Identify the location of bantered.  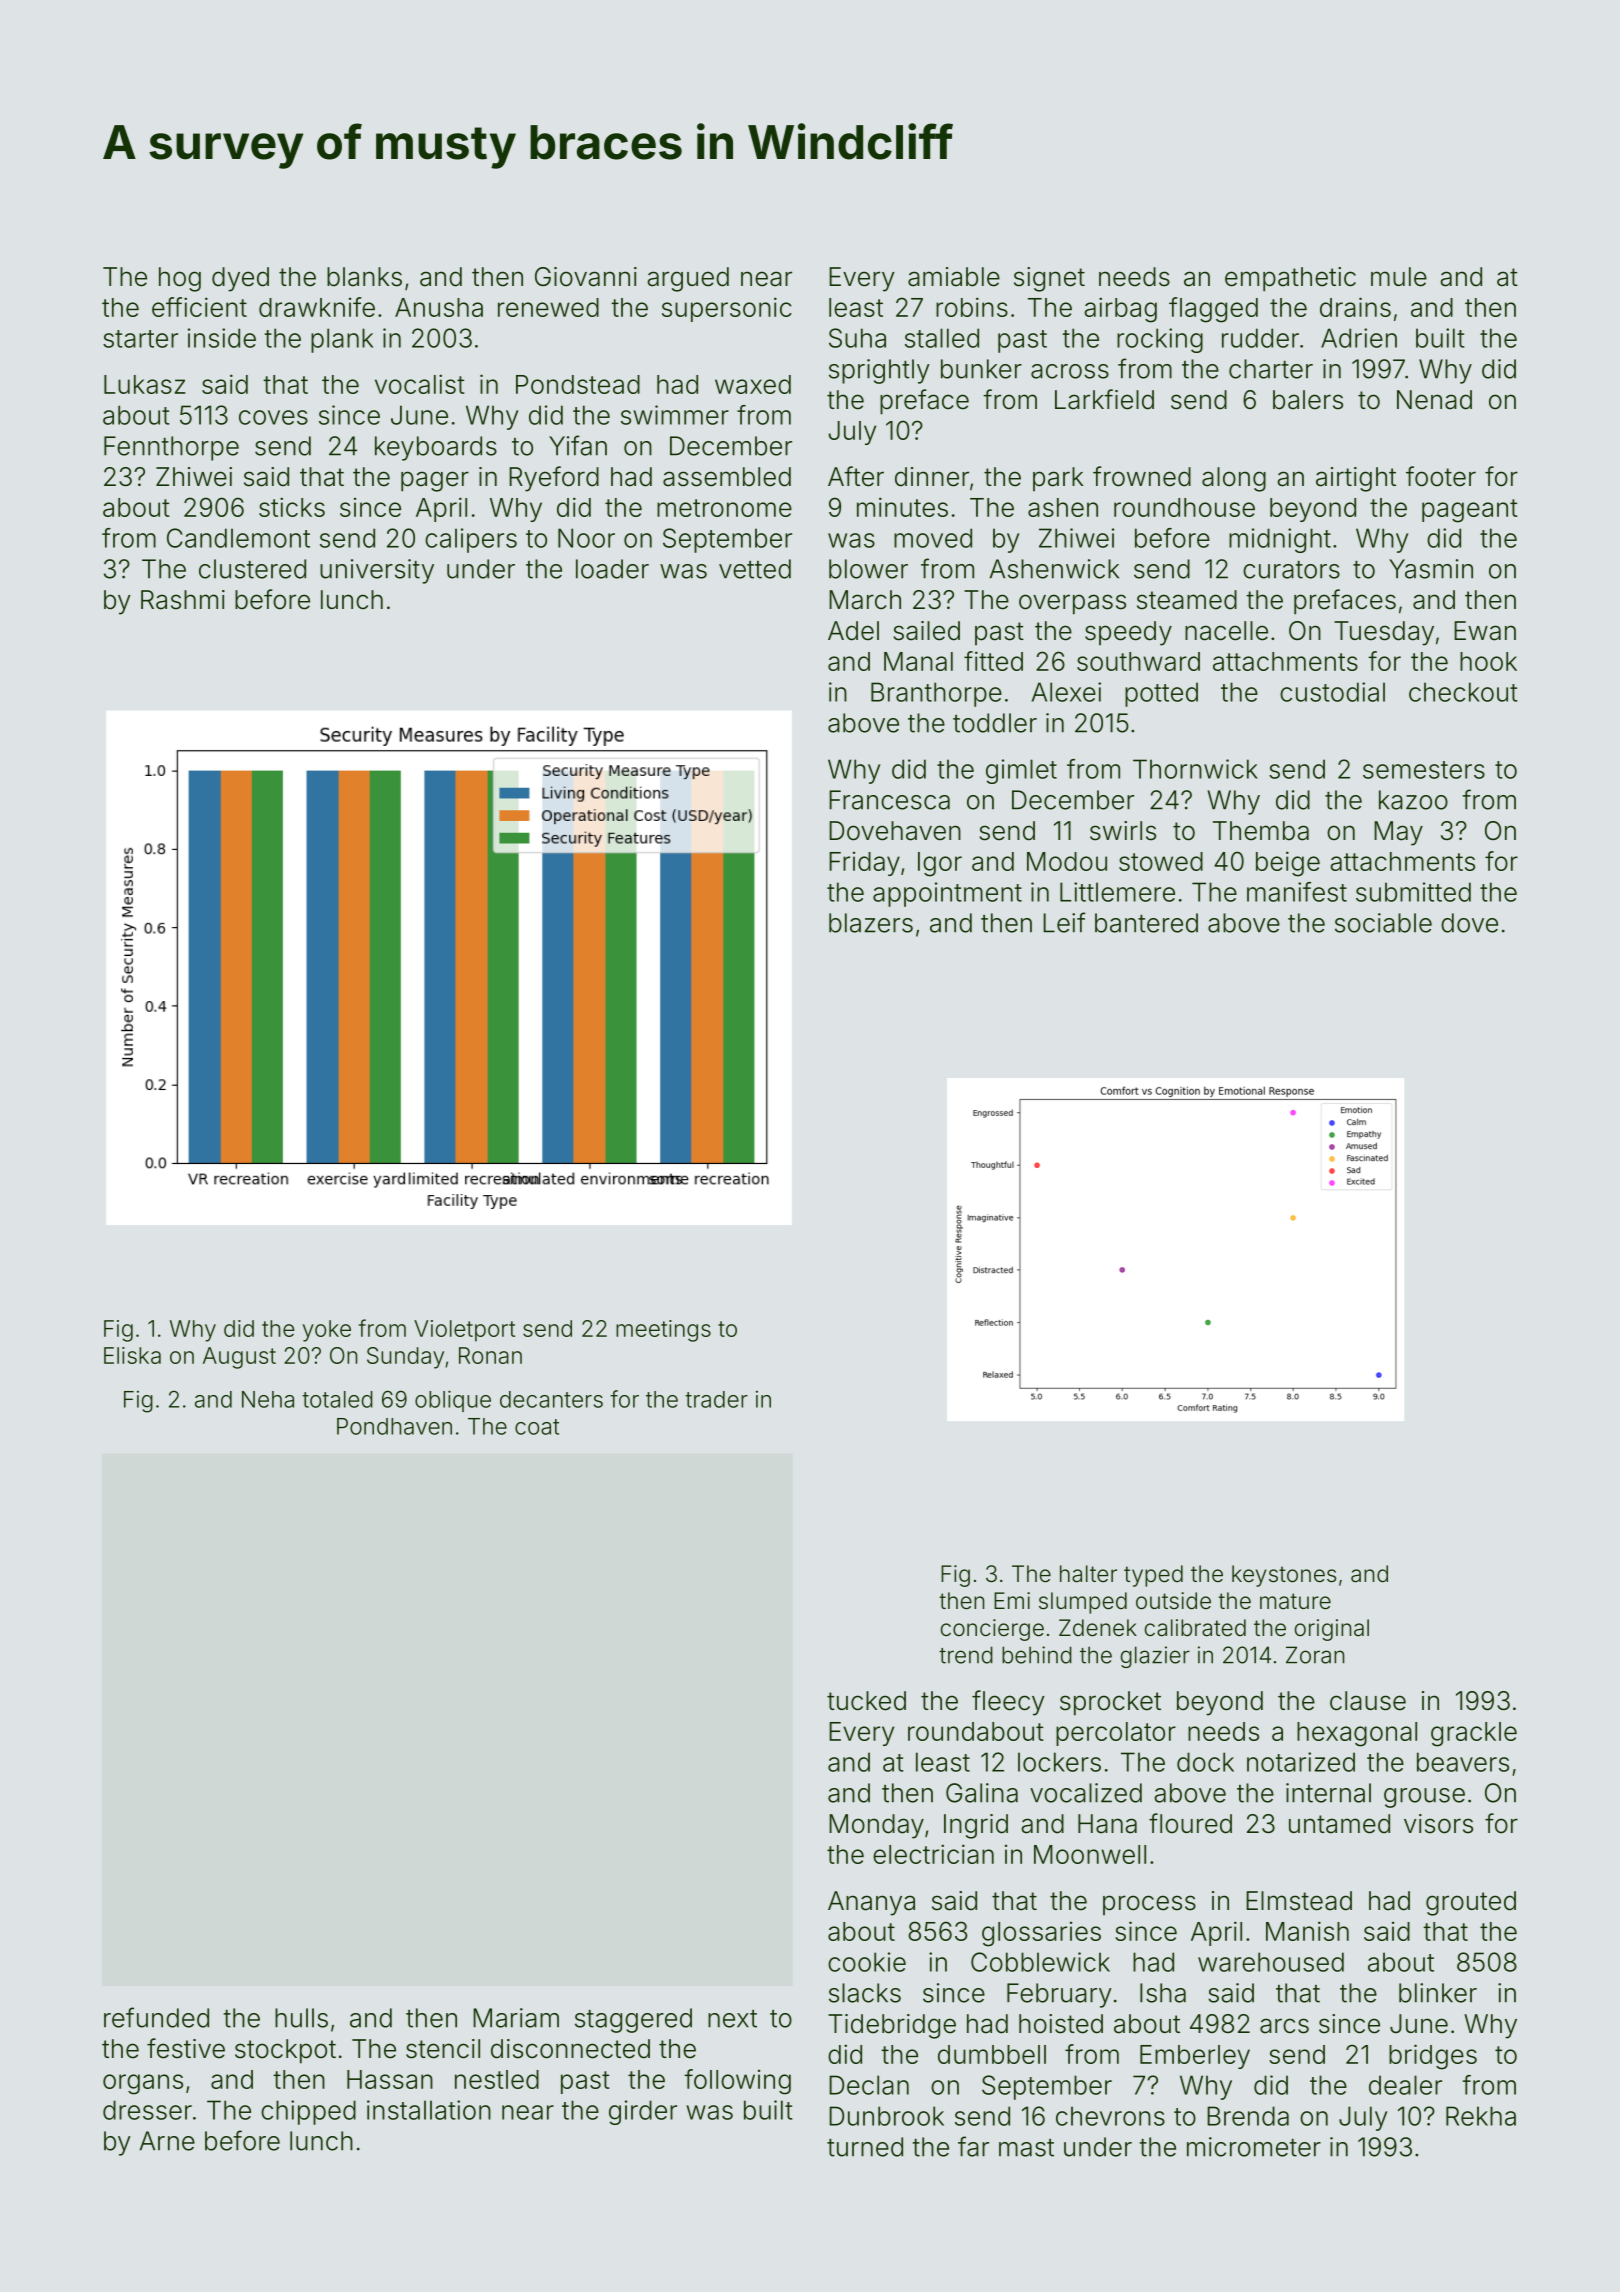
(1146, 923).
